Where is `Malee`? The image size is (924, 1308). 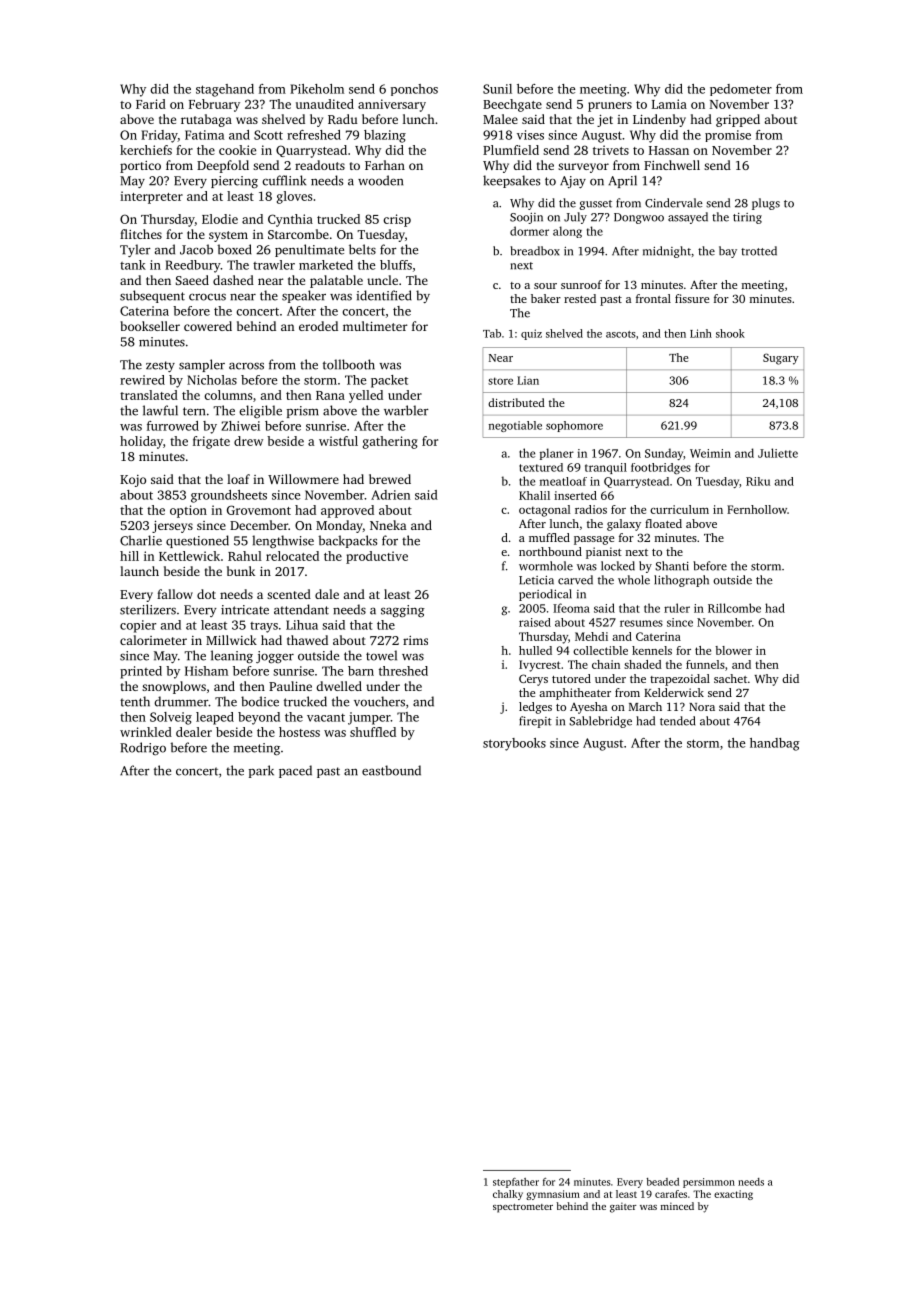
Malee is located at coordinates (500, 119).
